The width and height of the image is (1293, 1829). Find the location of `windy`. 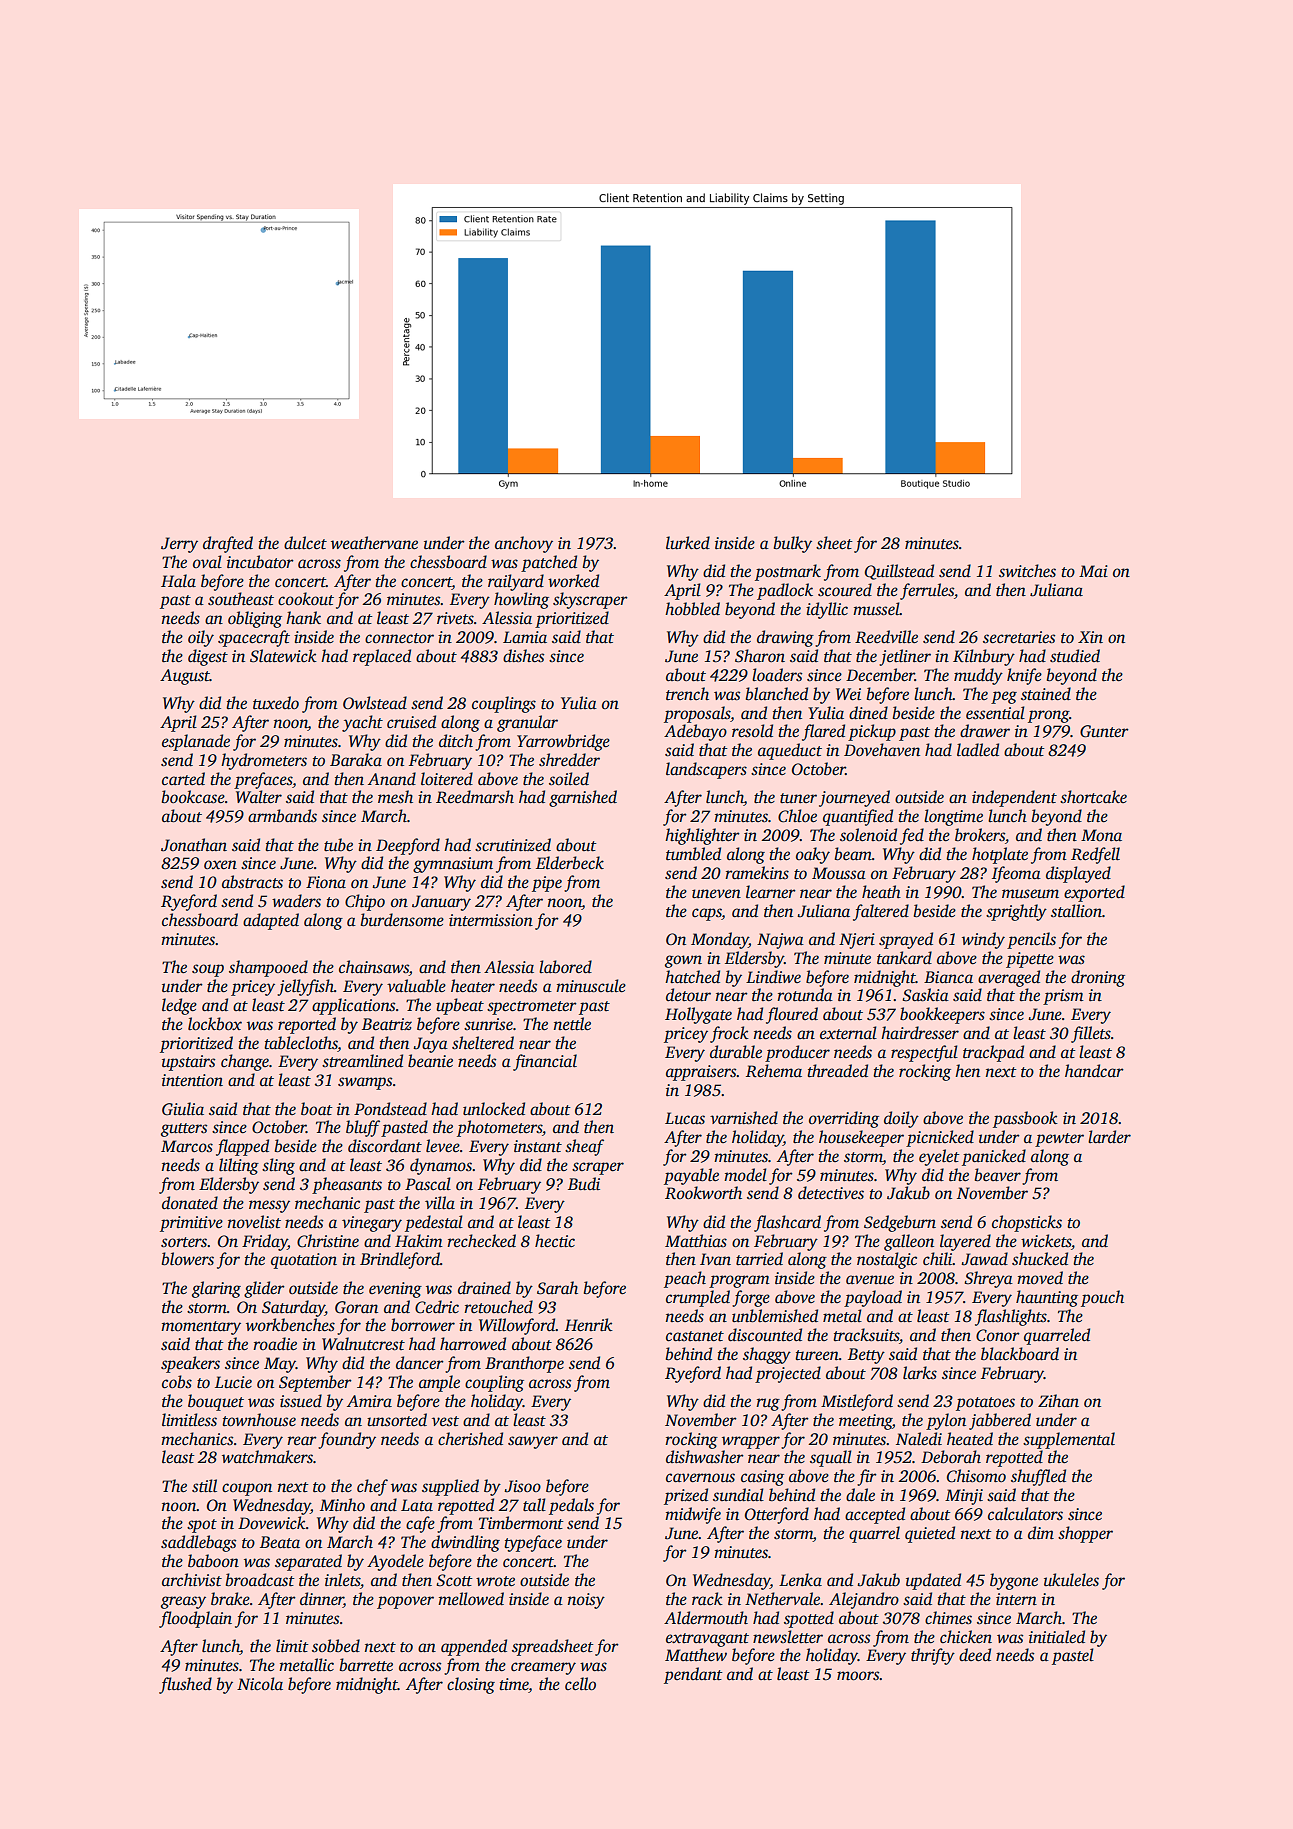

windy is located at coordinates (983, 940).
